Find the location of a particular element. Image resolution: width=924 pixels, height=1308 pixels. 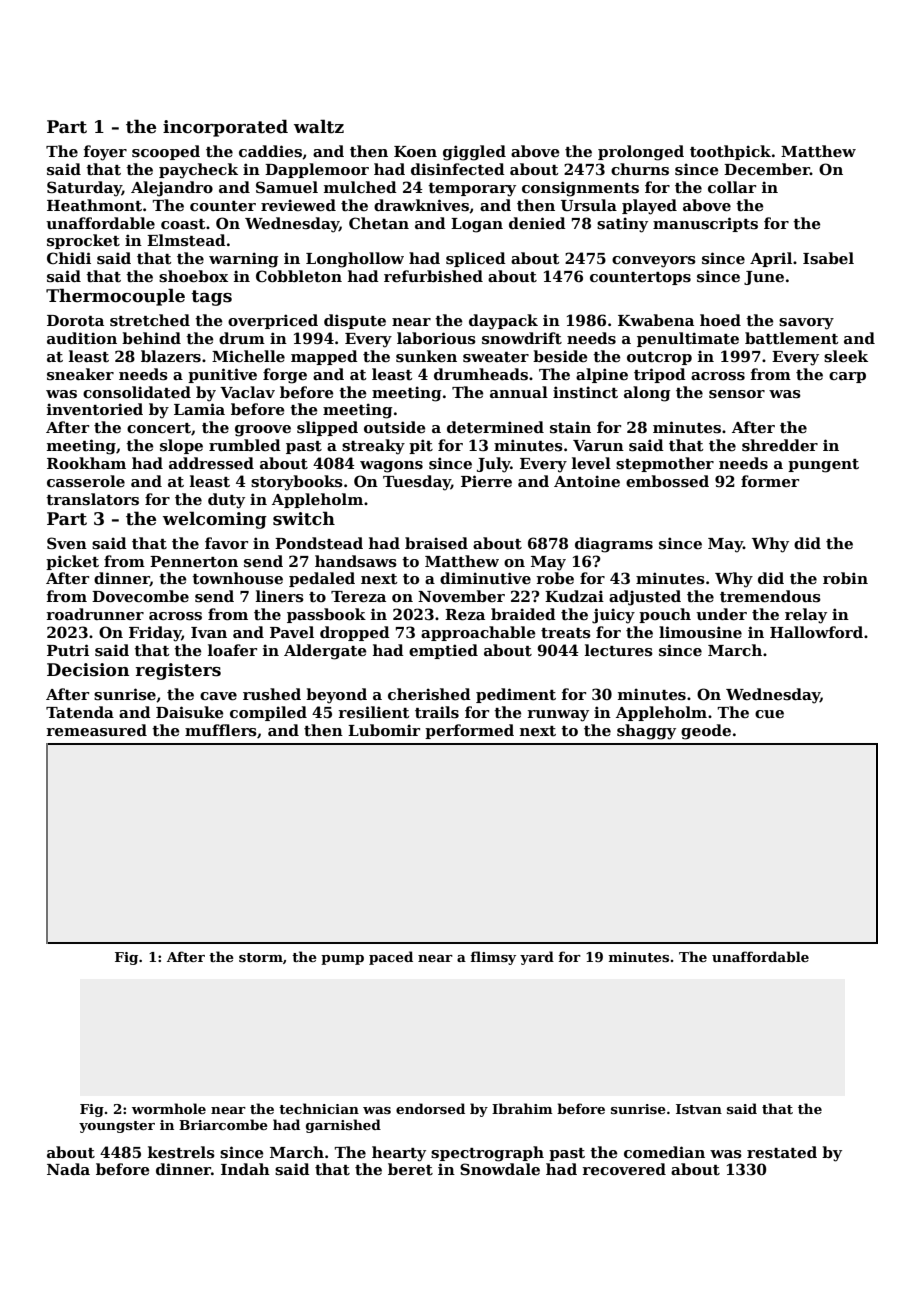

youngster is located at coordinates (117, 1127).
